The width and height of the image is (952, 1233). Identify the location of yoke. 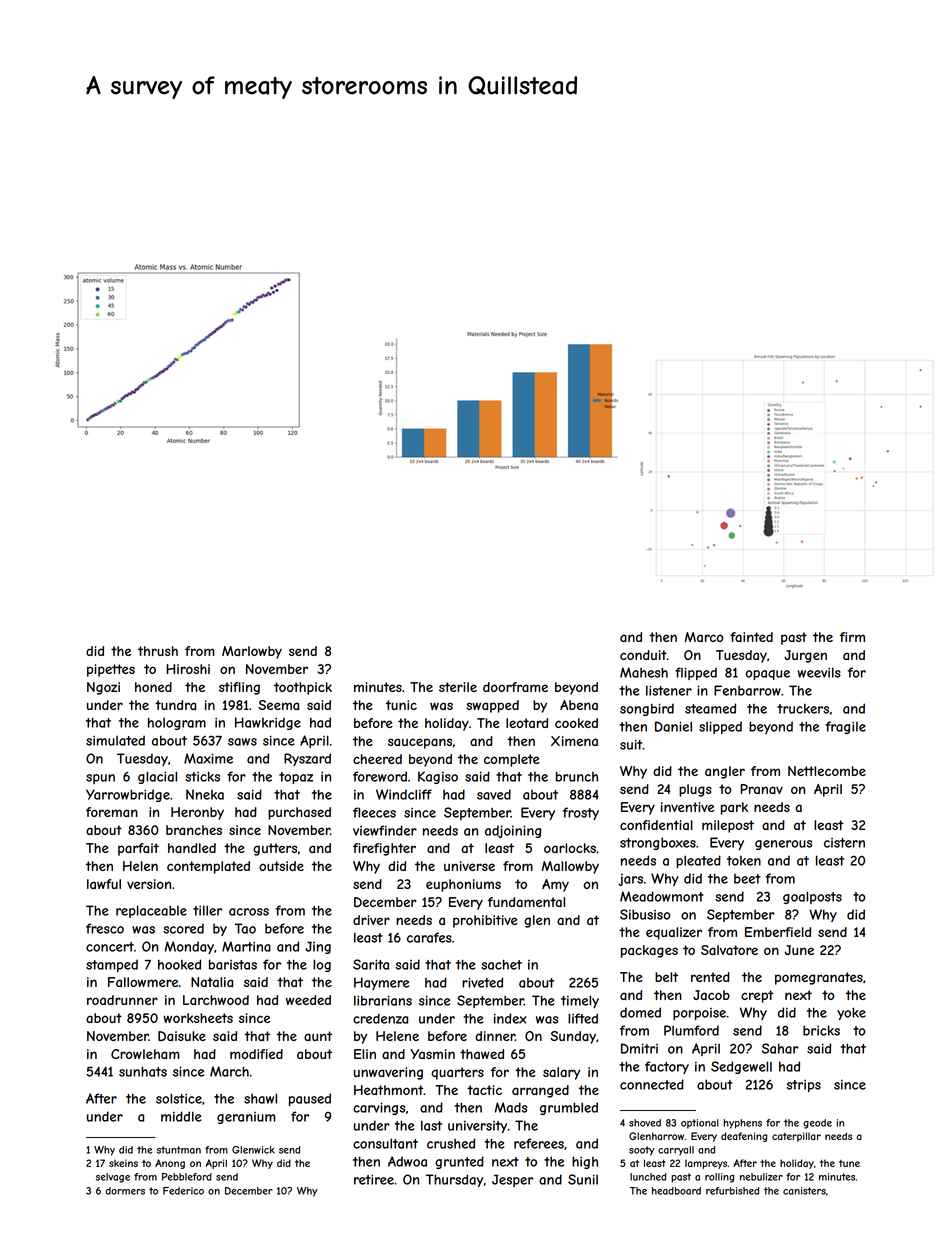
(851, 1013).
